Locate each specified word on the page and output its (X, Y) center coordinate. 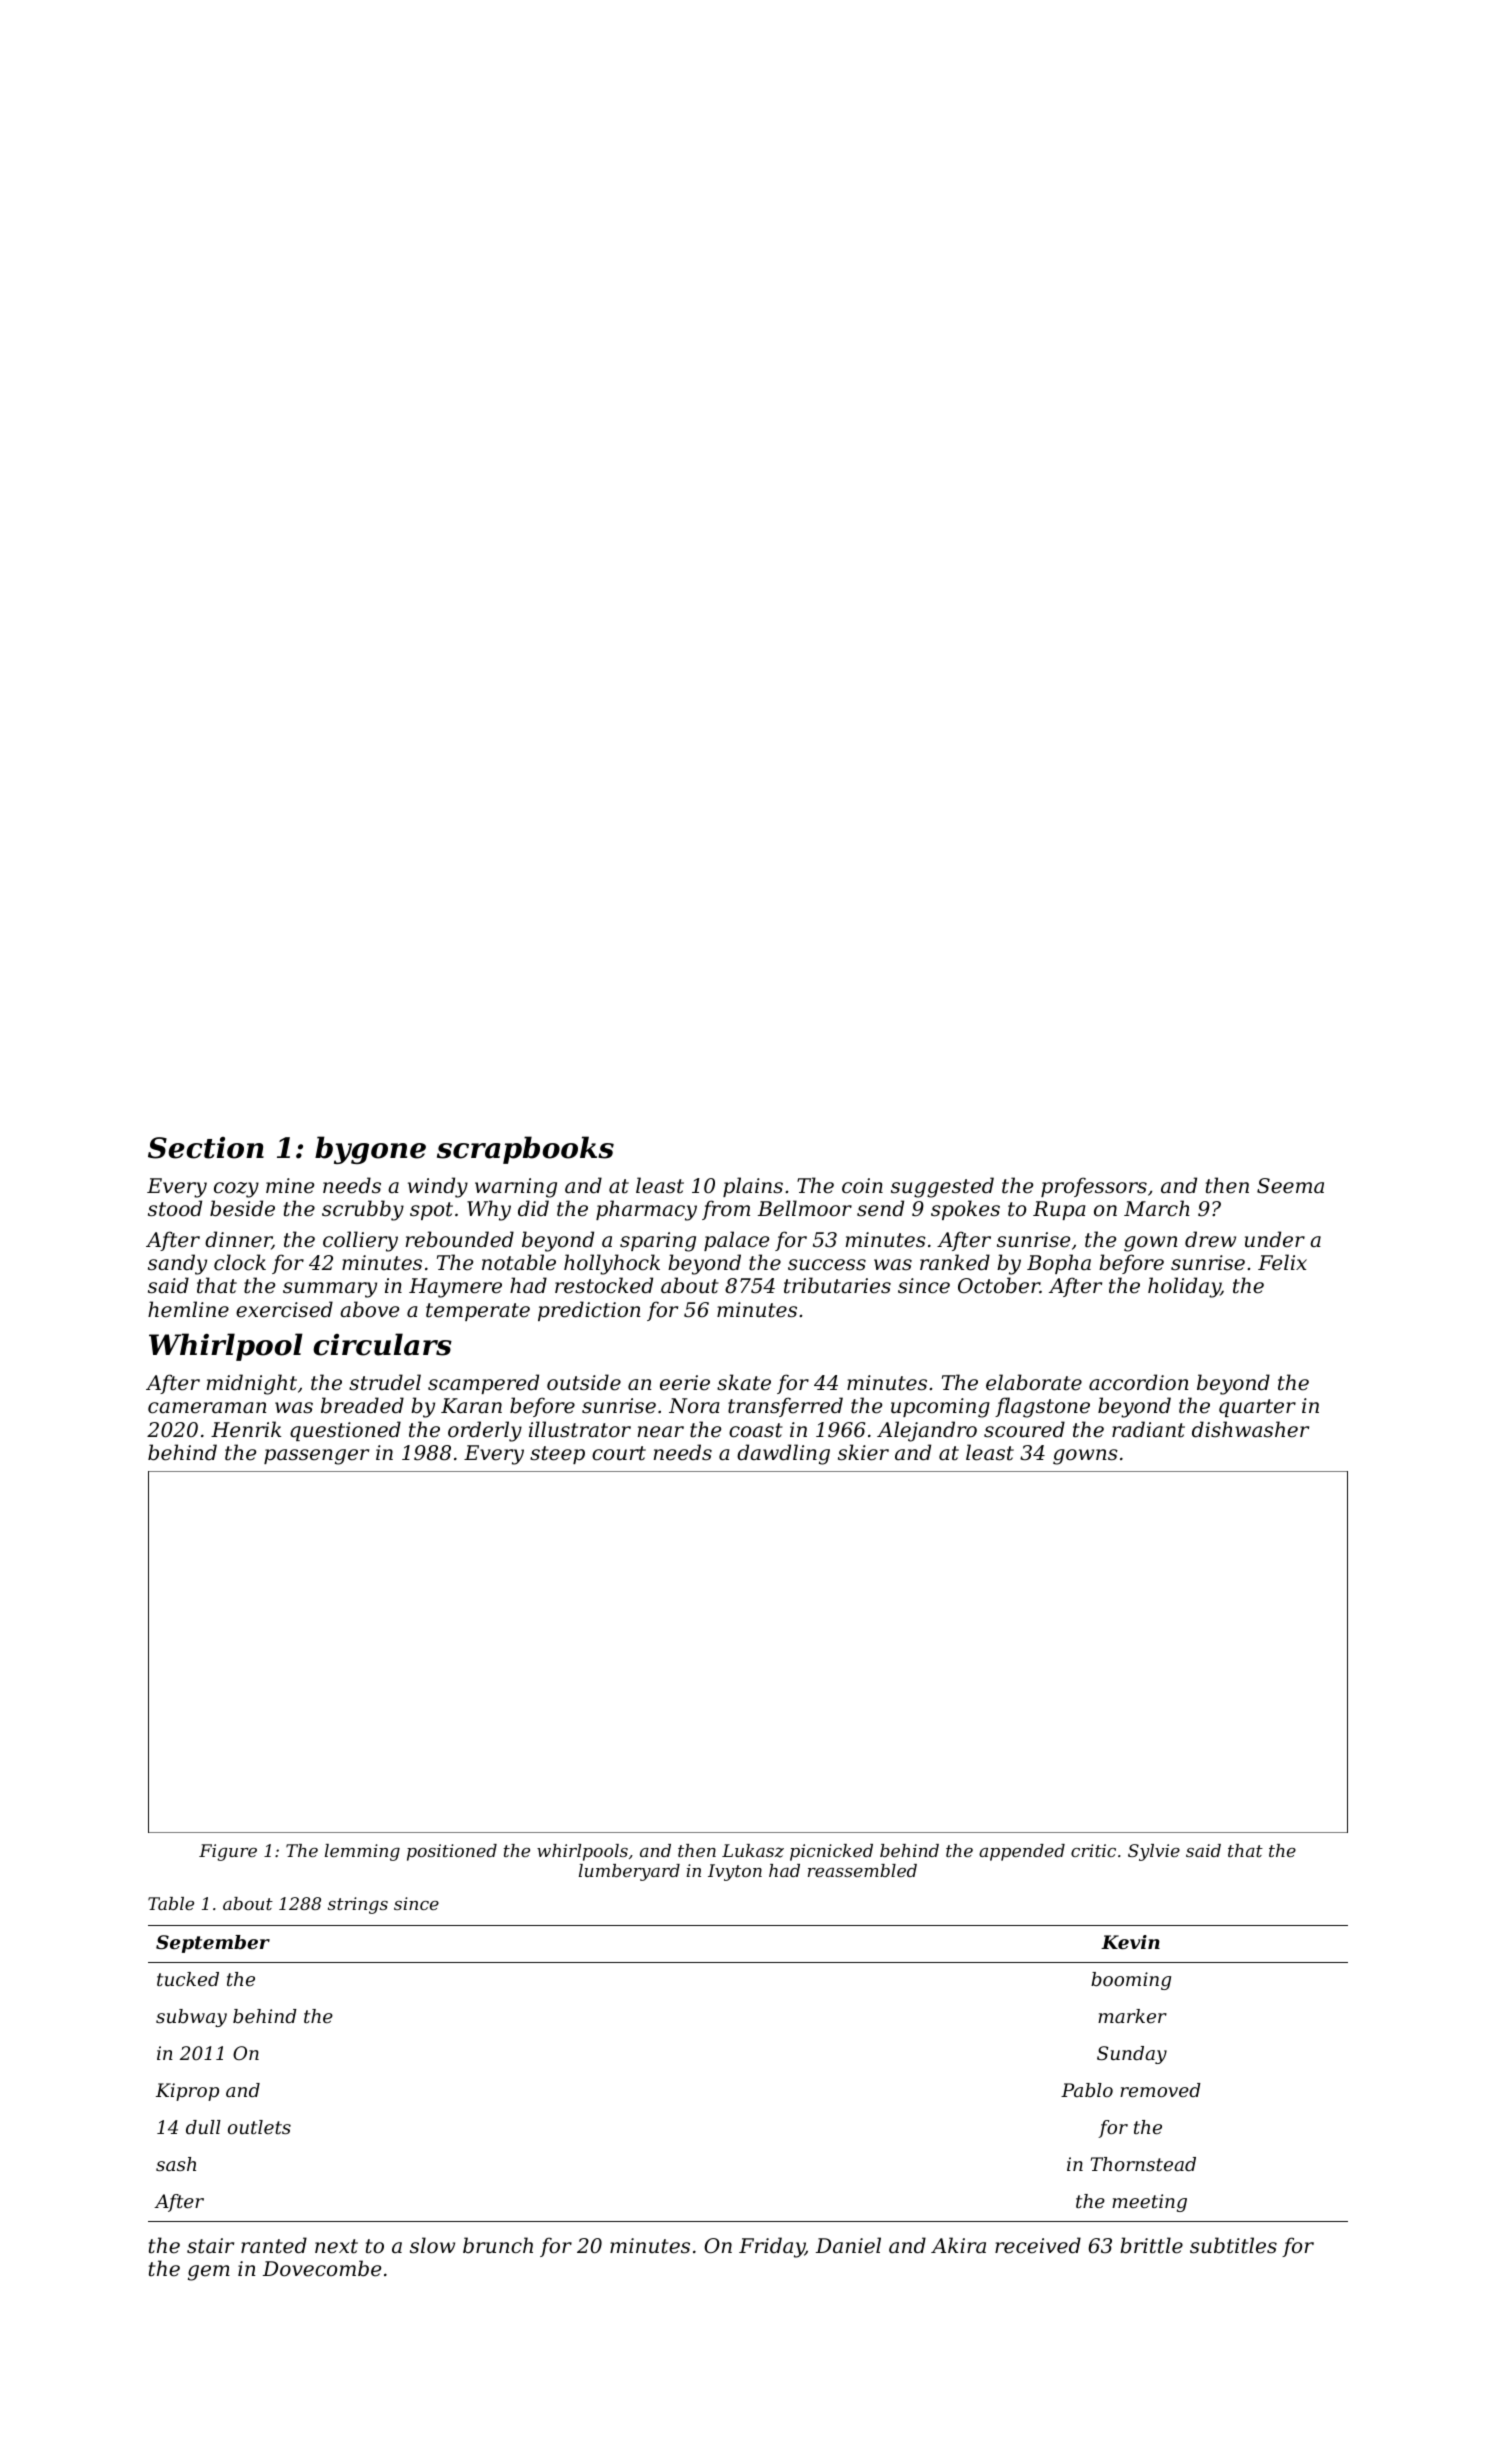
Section (206, 1148)
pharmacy (646, 1210)
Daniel (848, 2245)
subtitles (1233, 2245)
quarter (1257, 1408)
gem (209, 2273)
